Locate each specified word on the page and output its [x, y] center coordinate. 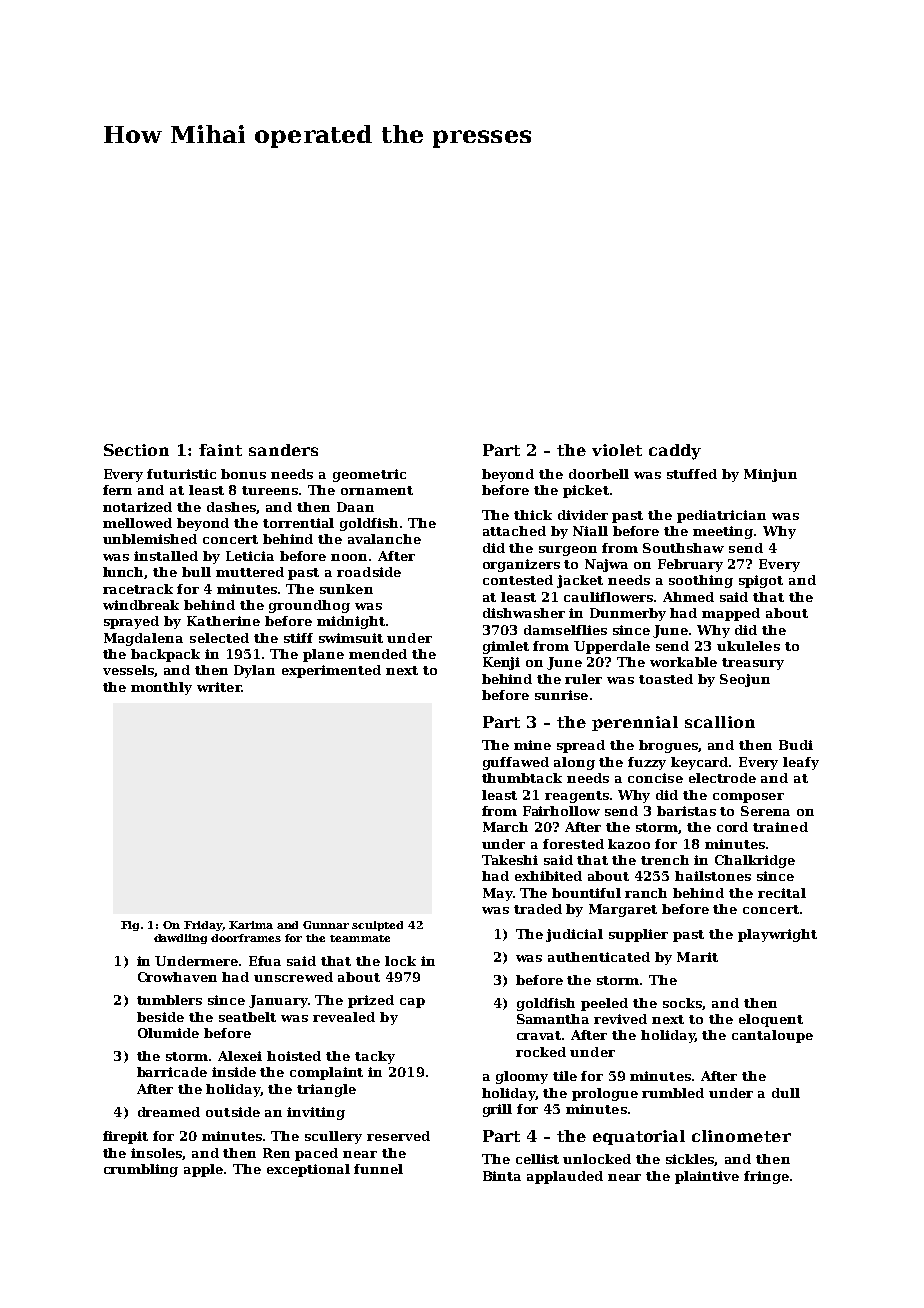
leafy [801, 763]
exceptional [308, 1170]
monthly [161, 688]
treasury [753, 664]
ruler [583, 679]
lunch [124, 573]
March [505, 827]
